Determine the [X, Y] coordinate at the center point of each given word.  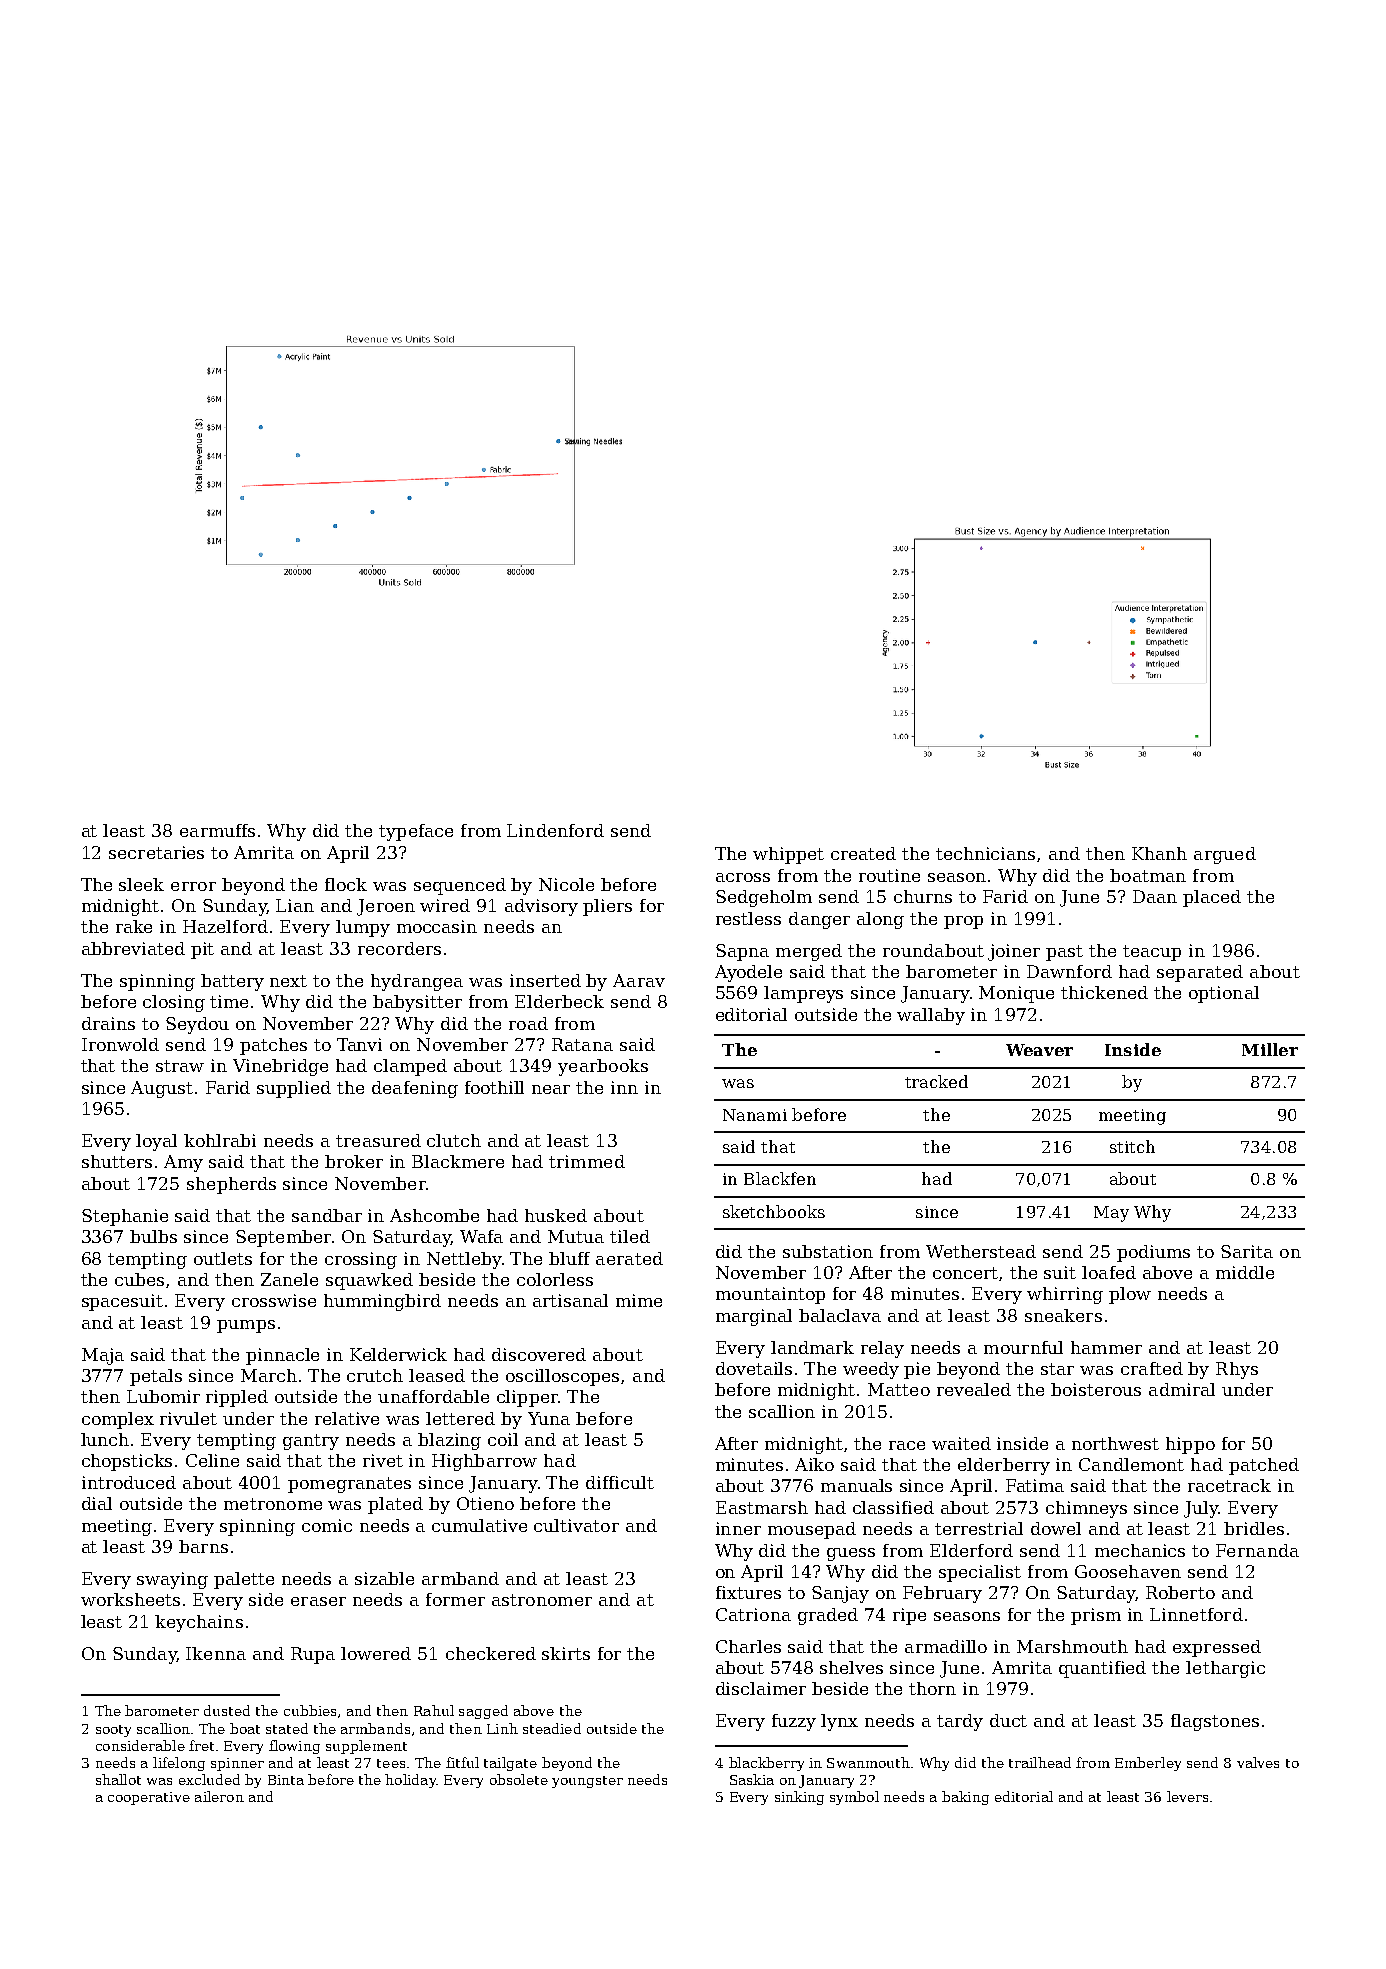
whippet [788, 855]
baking [965, 1798]
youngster [587, 1782]
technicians [985, 853]
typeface [416, 832]
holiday [410, 1781]
